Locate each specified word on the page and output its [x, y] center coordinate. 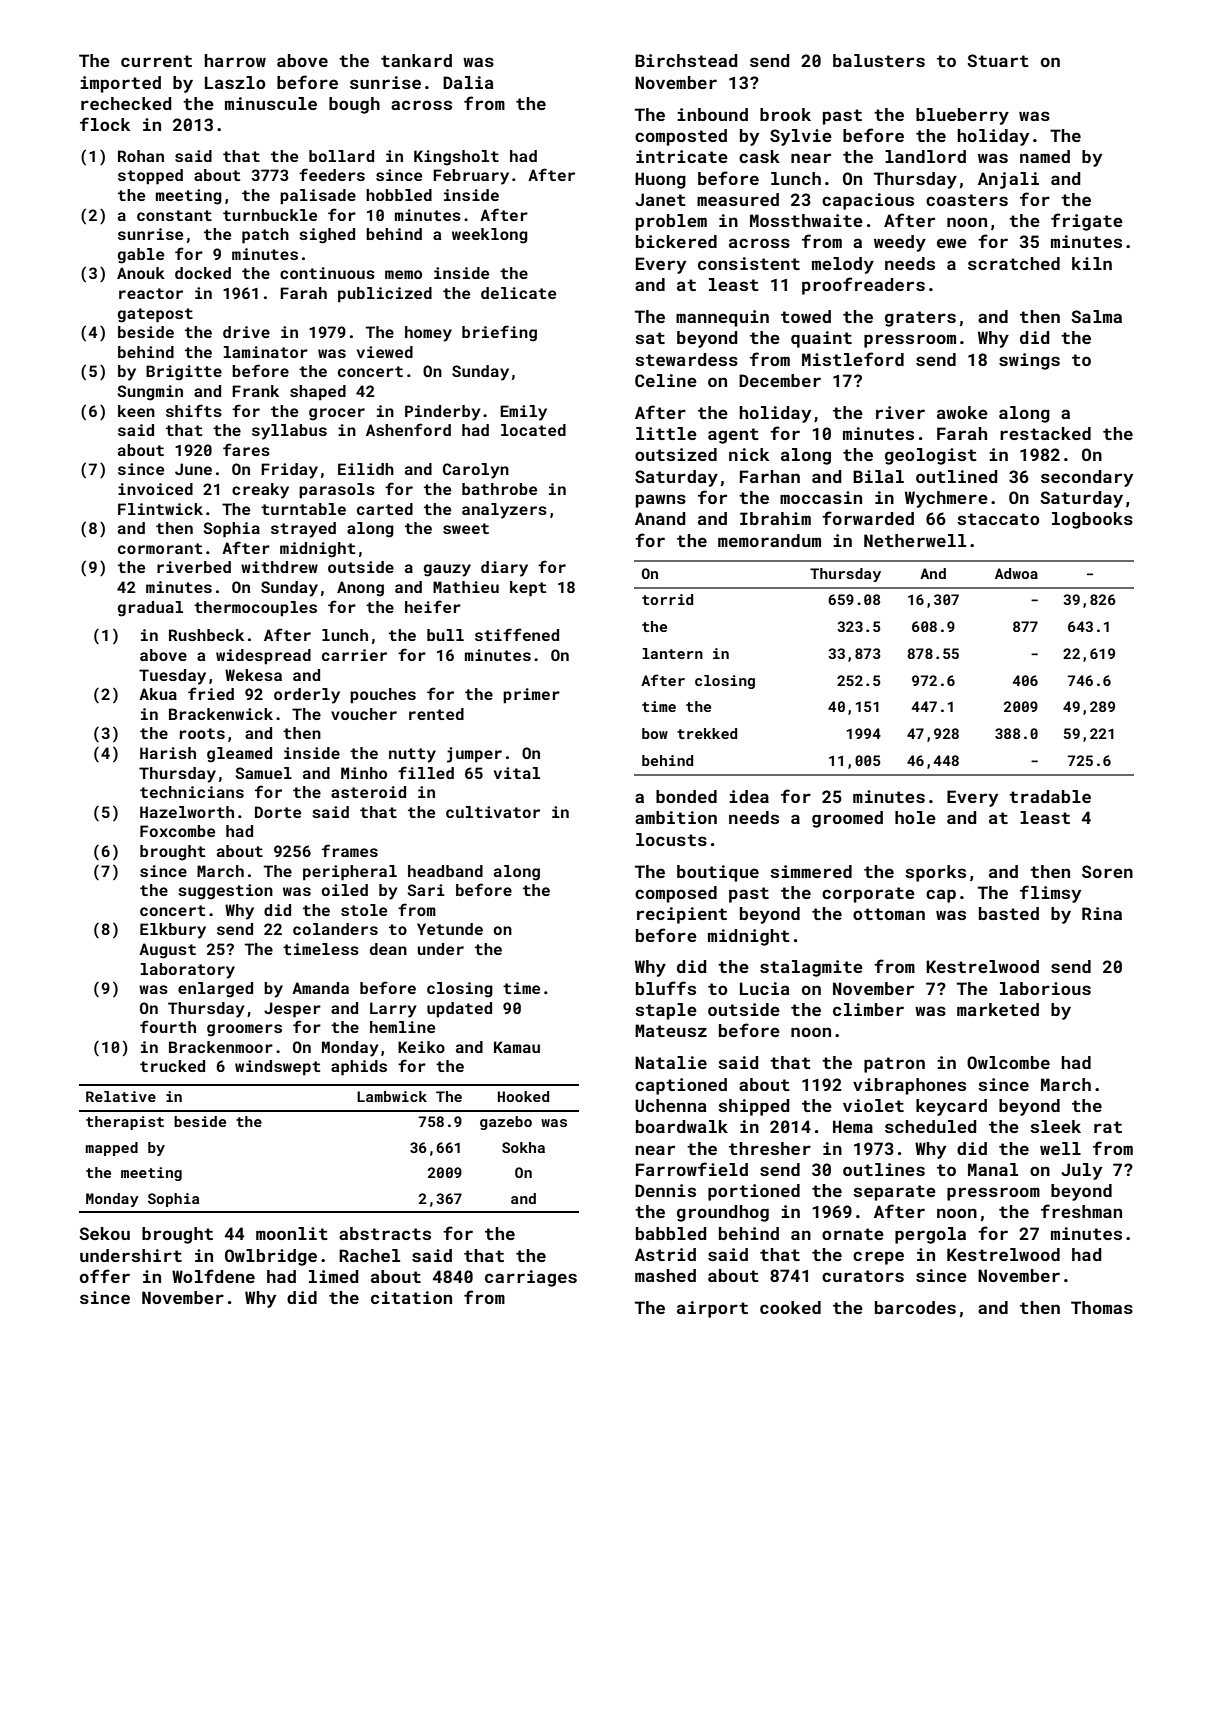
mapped [112, 1149]
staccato [998, 519]
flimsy [1050, 894]
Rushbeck [206, 635]
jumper [474, 755]
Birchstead [686, 60]
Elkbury [173, 931]
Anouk [141, 273]
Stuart [998, 60]
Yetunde [450, 929]
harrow [235, 60]
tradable [1050, 796]
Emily [523, 413]
